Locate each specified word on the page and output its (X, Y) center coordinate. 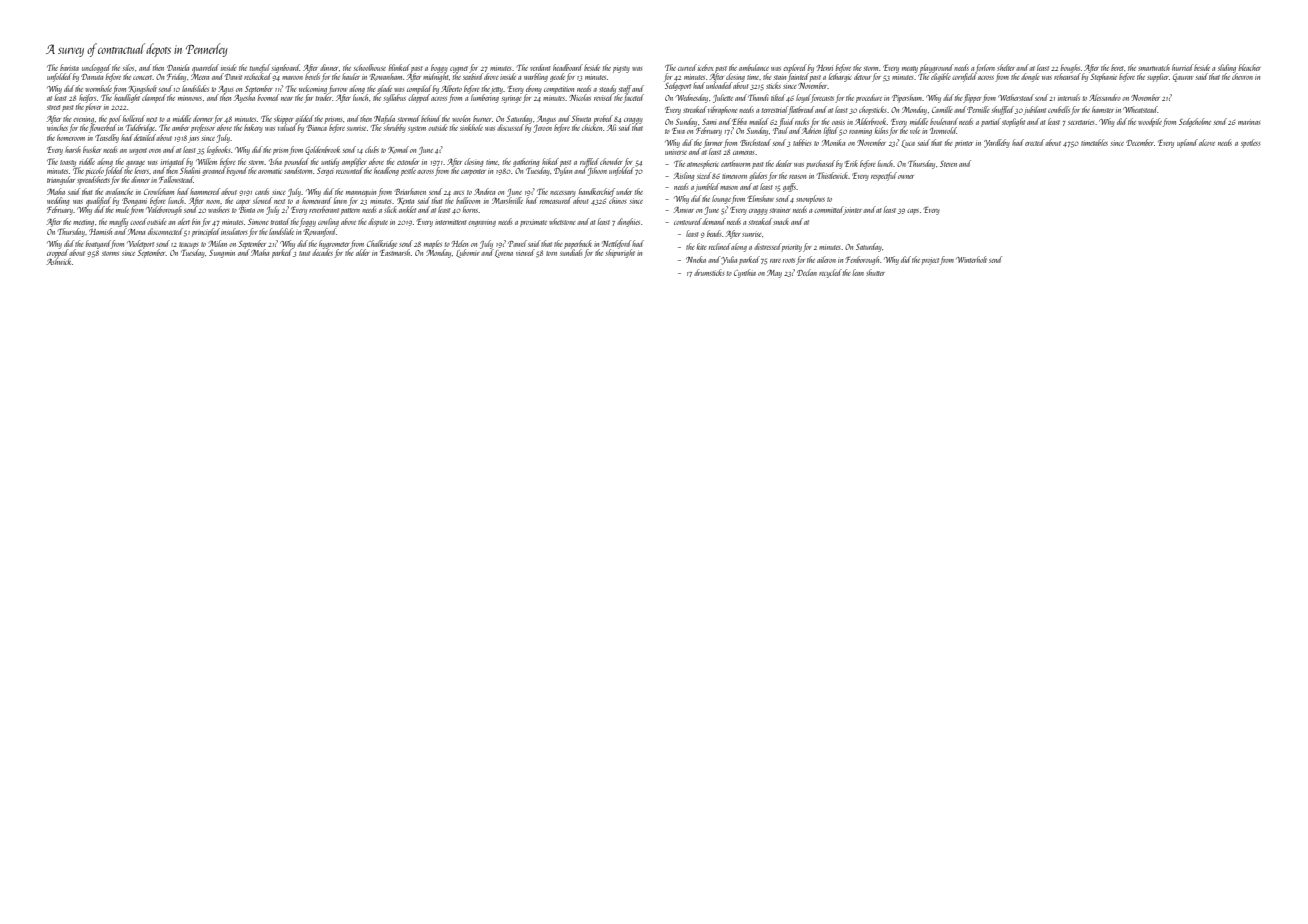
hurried (1182, 67)
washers (219, 209)
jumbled (707, 187)
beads (714, 233)
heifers (87, 98)
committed (829, 210)
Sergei (325, 172)
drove (491, 76)
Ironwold (943, 130)
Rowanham (385, 77)
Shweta (581, 118)
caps (913, 212)
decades (322, 252)
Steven (948, 164)
